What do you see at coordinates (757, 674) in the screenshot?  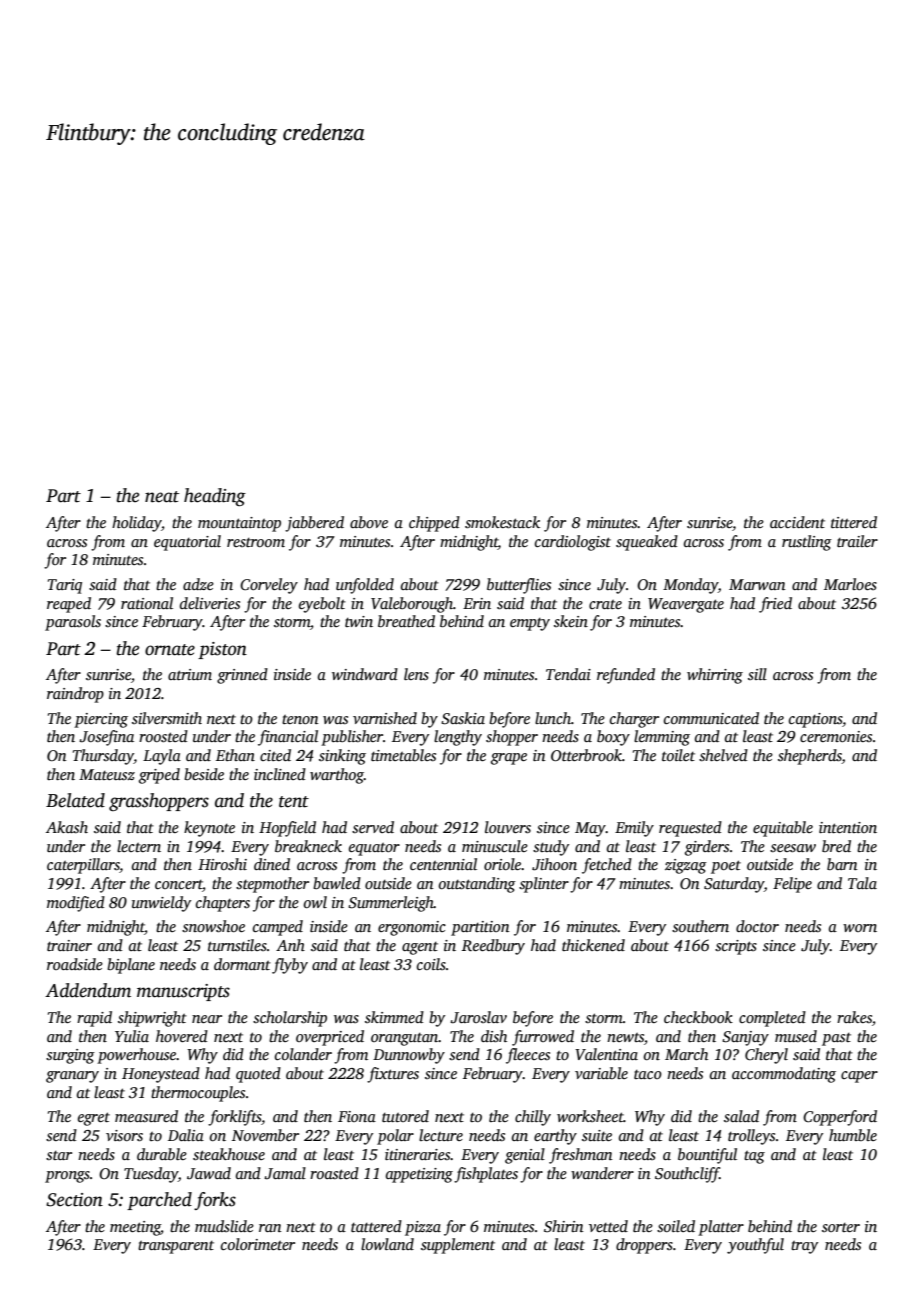 I see `sill` at bounding box center [757, 674].
